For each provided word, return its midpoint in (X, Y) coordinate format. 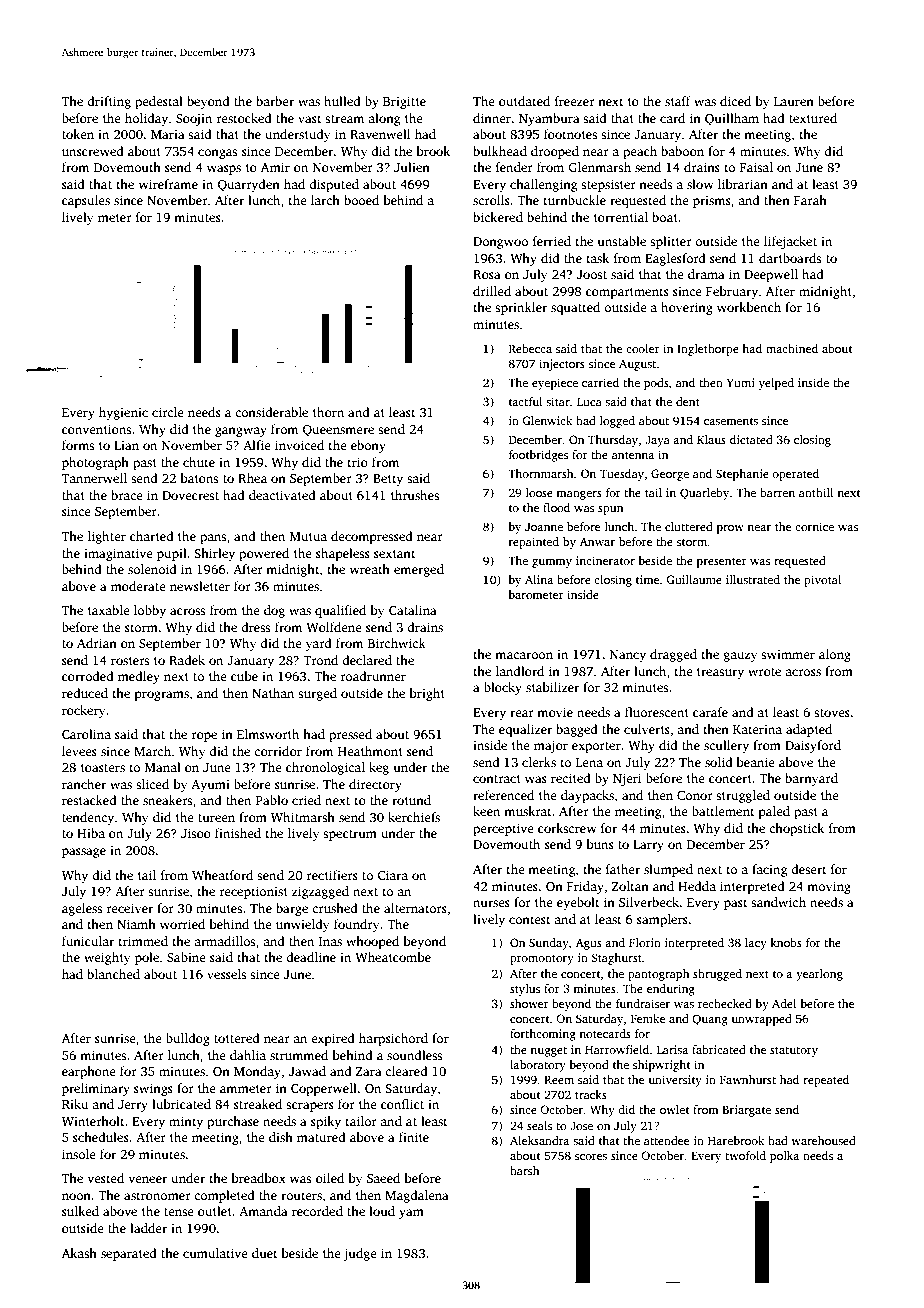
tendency (88, 818)
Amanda (263, 1211)
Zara (369, 1071)
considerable (271, 412)
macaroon (524, 655)
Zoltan (630, 886)
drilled (492, 291)
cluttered (689, 526)
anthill (816, 492)
